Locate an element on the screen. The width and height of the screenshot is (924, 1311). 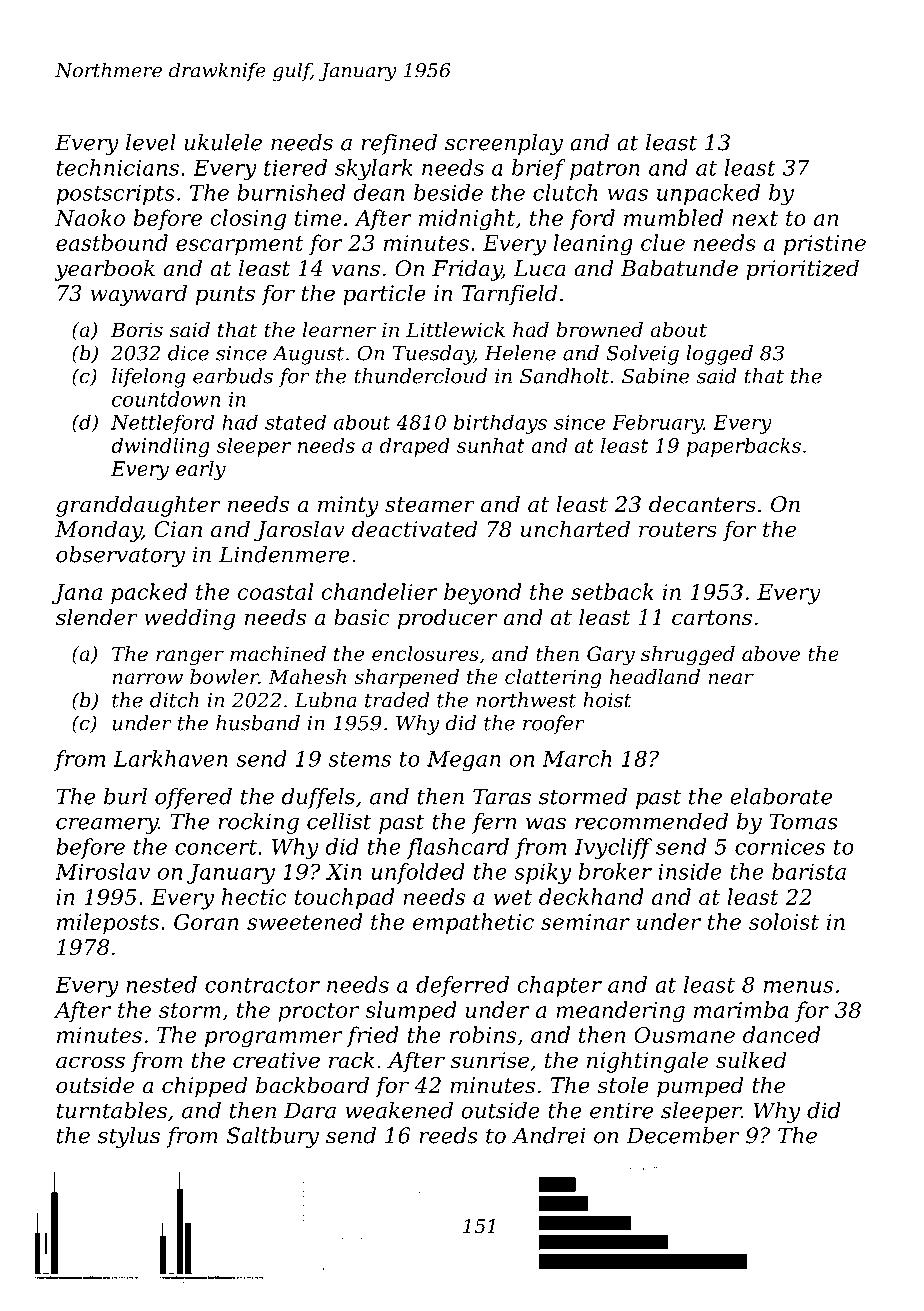
decanters is located at coordinates (702, 504).
